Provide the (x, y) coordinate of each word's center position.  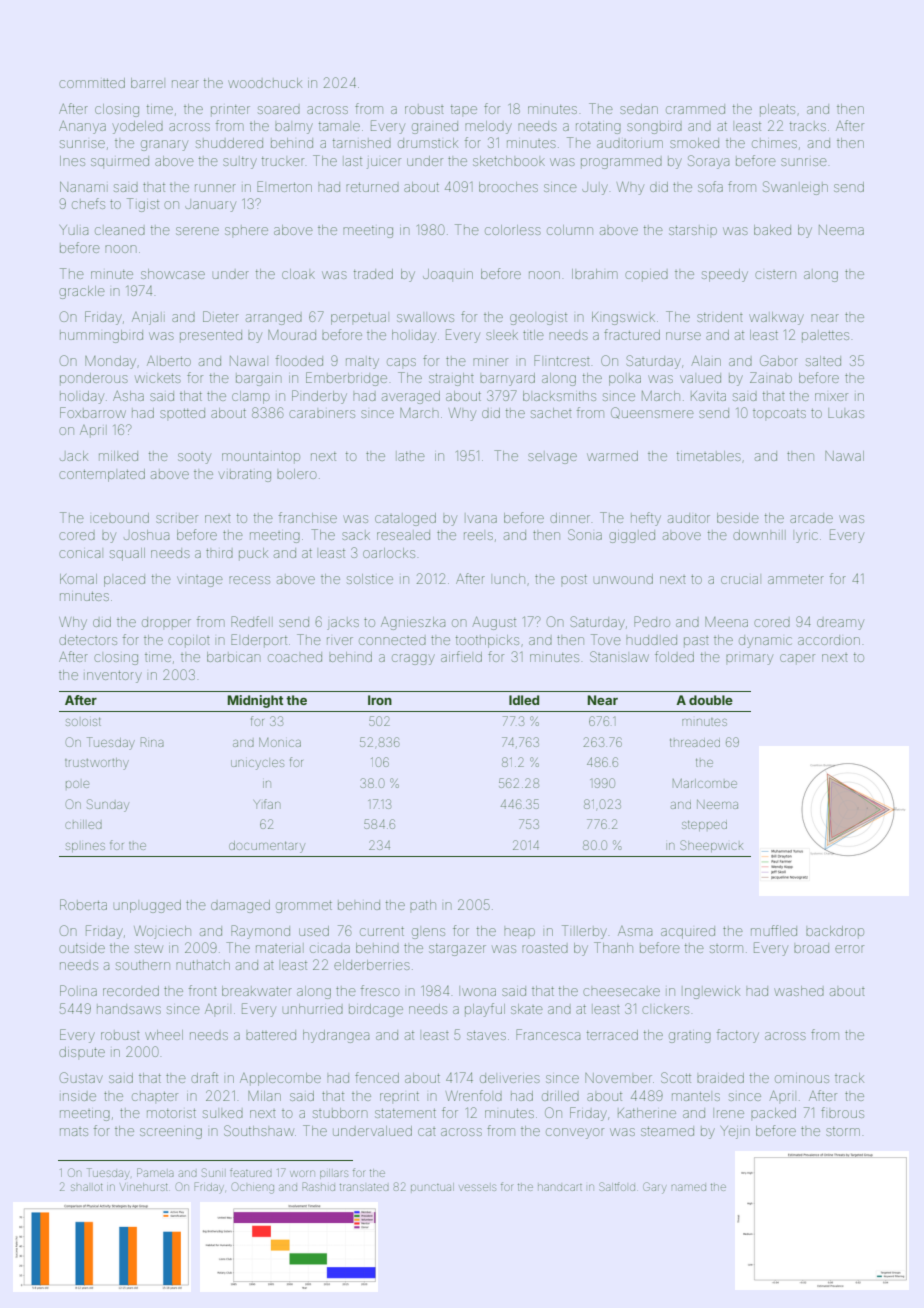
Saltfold (617, 1186)
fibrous (842, 1112)
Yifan (267, 804)
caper (797, 659)
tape (464, 109)
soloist (83, 721)
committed (92, 83)
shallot (87, 1187)
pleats (777, 110)
